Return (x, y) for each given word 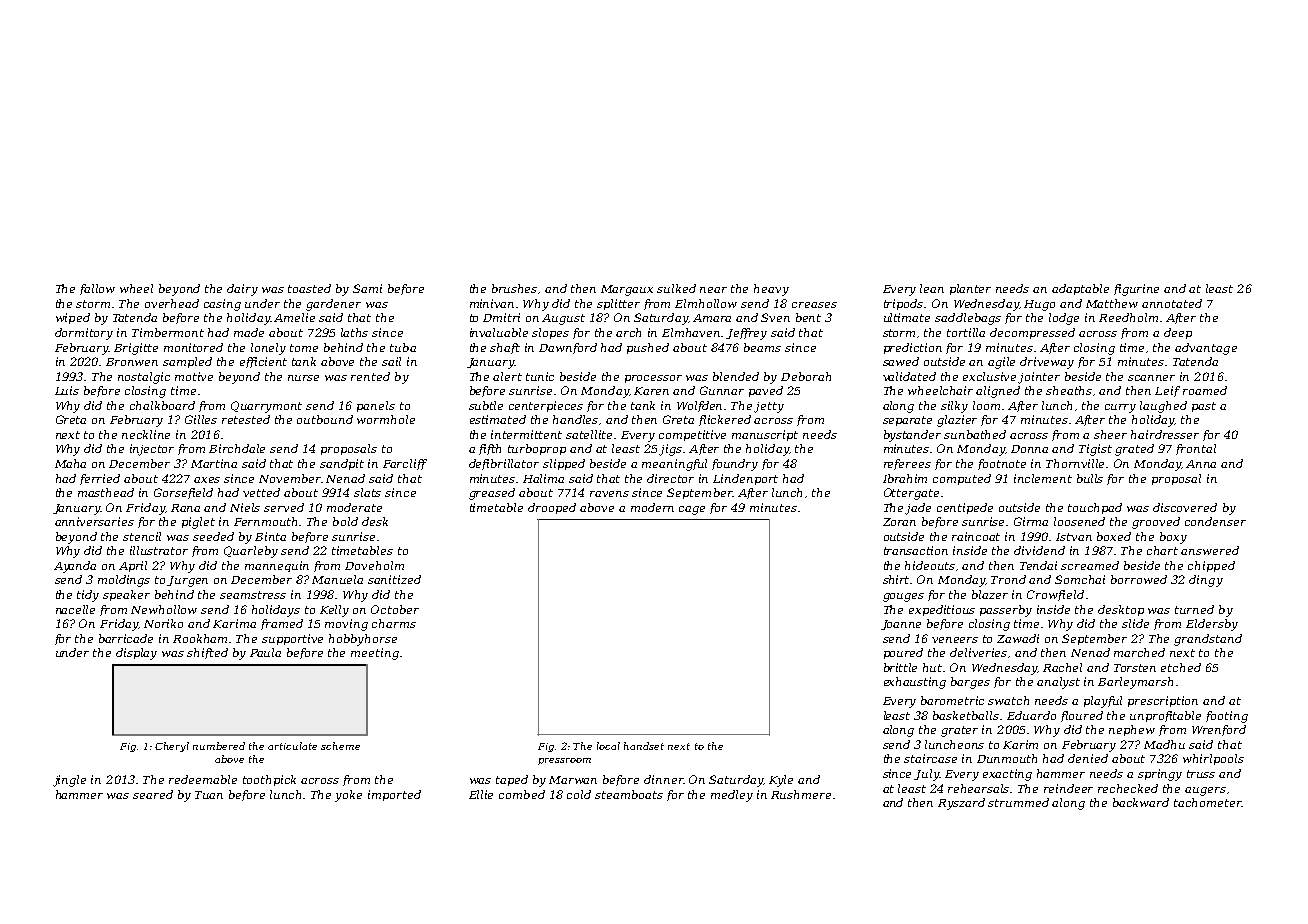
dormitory (84, 334)
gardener (333, 305)
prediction (913, 348)
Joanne (901, 625)
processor (653, 379)
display (136, 654)
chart (1162, 550)
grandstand (1208, 640)
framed (282, 624)
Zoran (899, 522)
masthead (106, 492)
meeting (375, 654)
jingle (69, 781)
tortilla (966, 332)
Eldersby (1212, 625)
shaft (505, 348)
